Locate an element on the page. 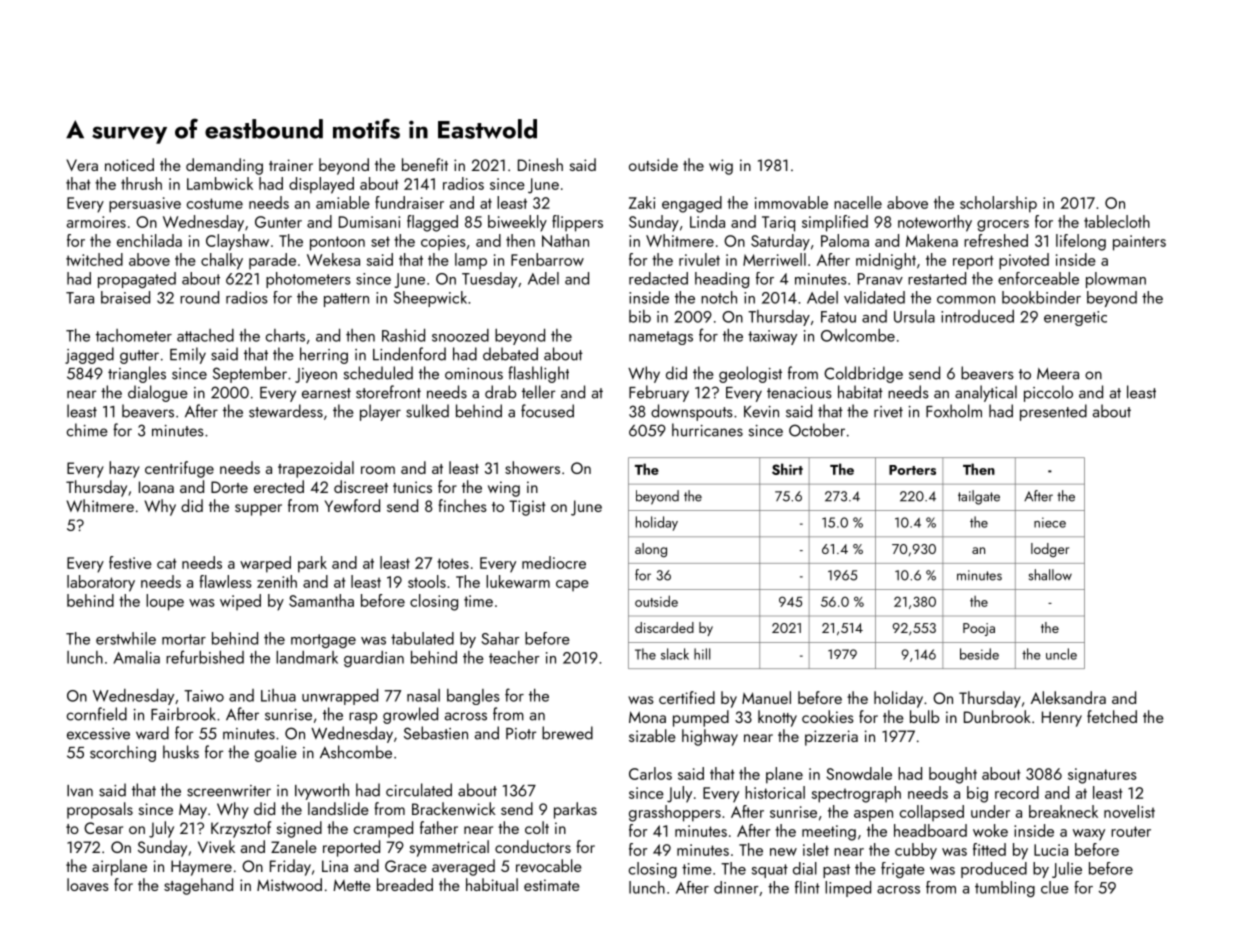 Image resolution: width=1233 pixels, height=952 pixels. bib is located at coordinates (640, 316).
